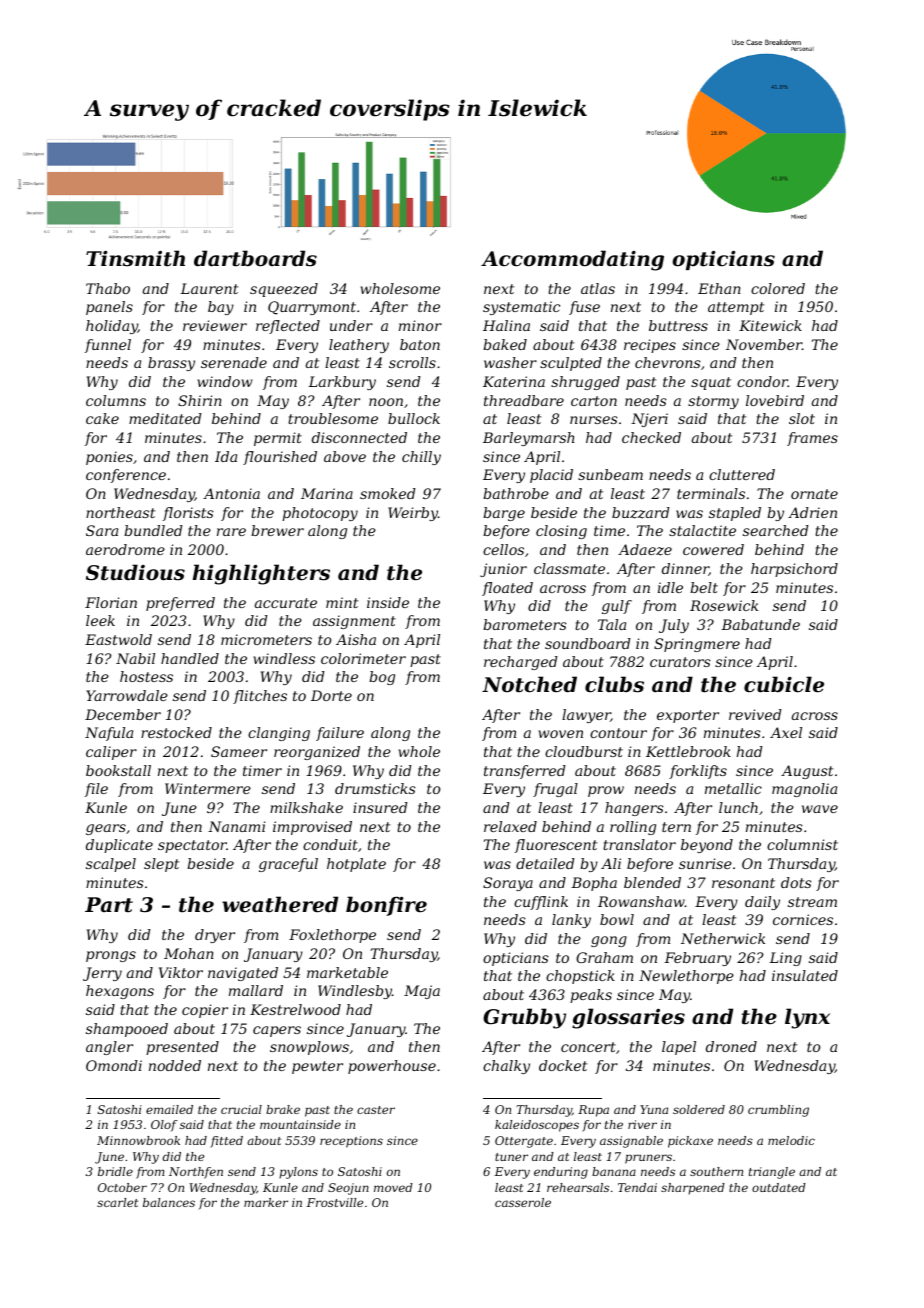  Describe the element at coordinates (786, 732) in the document. I see `Axel` at that location.
